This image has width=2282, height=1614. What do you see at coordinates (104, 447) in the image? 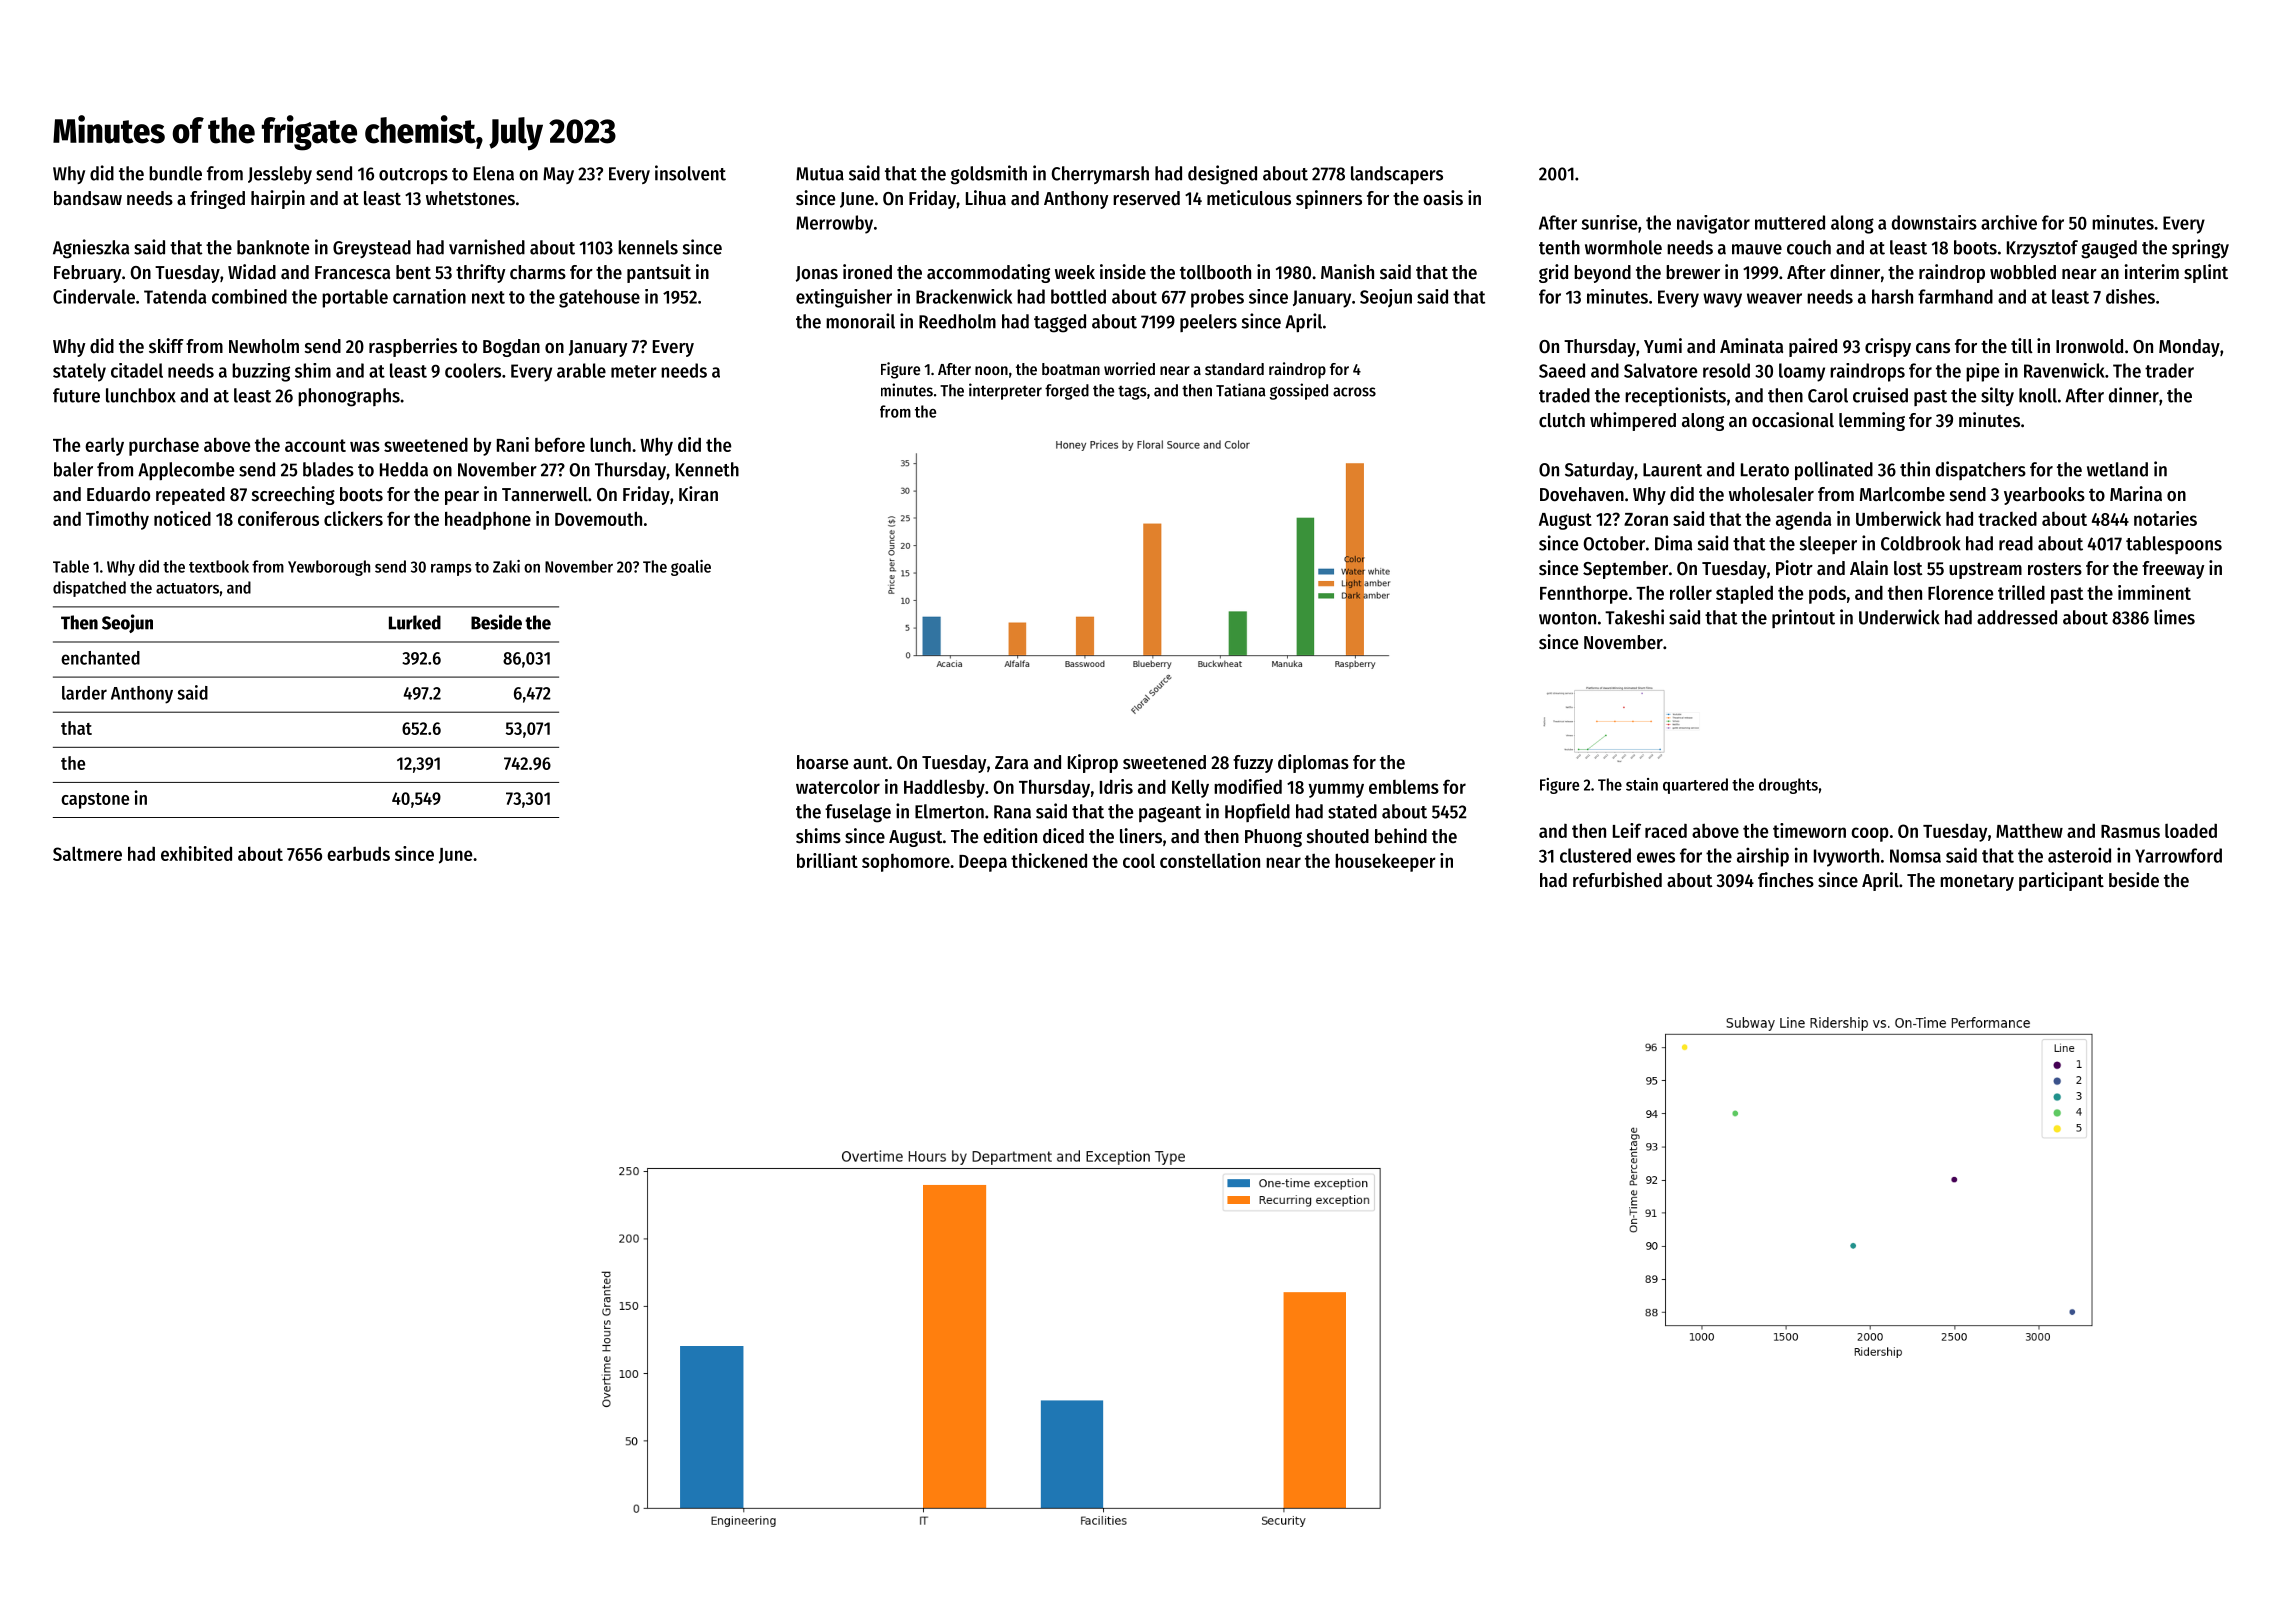
I see `early` at bounding box center [104, 447].
